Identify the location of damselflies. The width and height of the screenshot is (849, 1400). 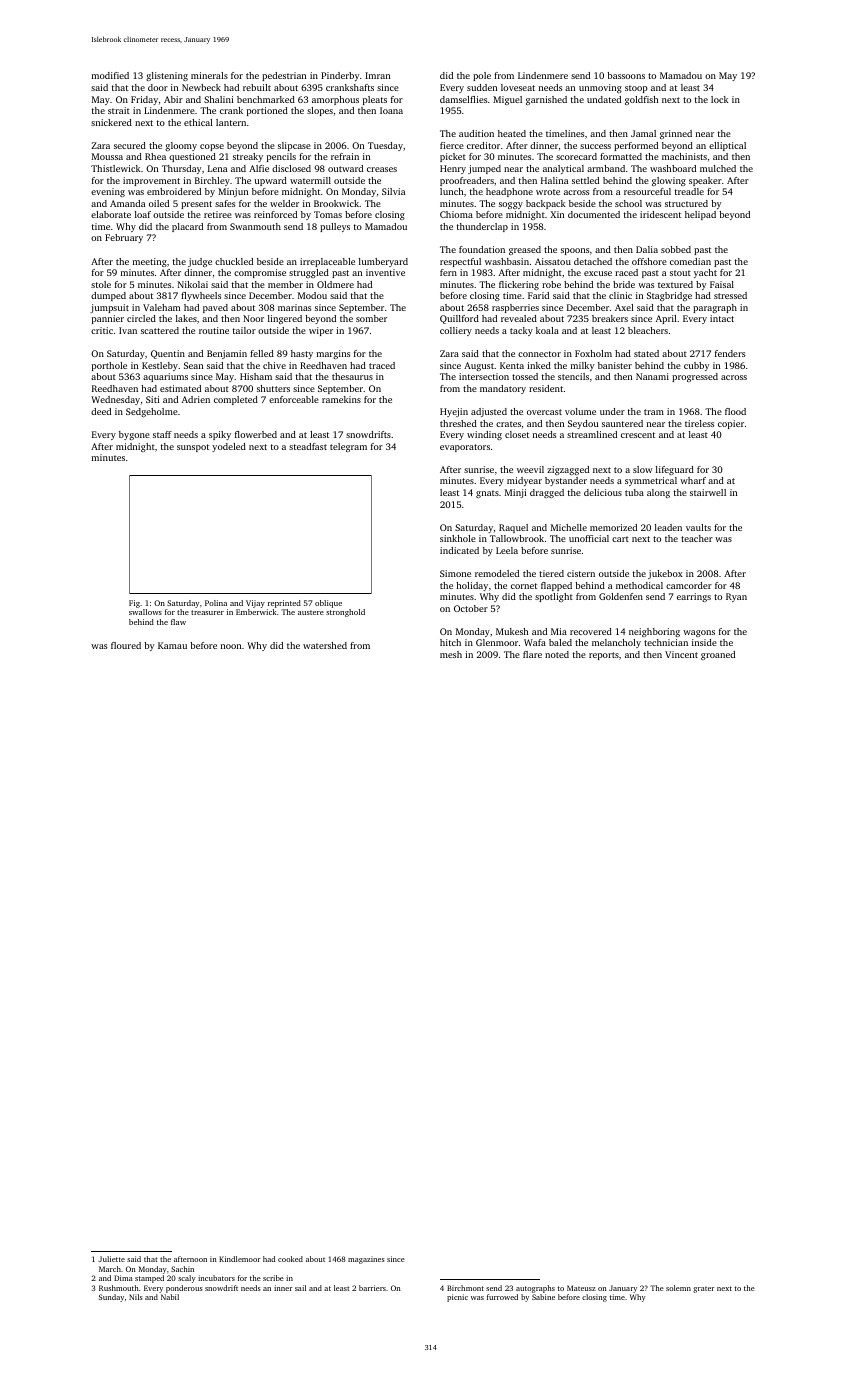
(463, 99).
